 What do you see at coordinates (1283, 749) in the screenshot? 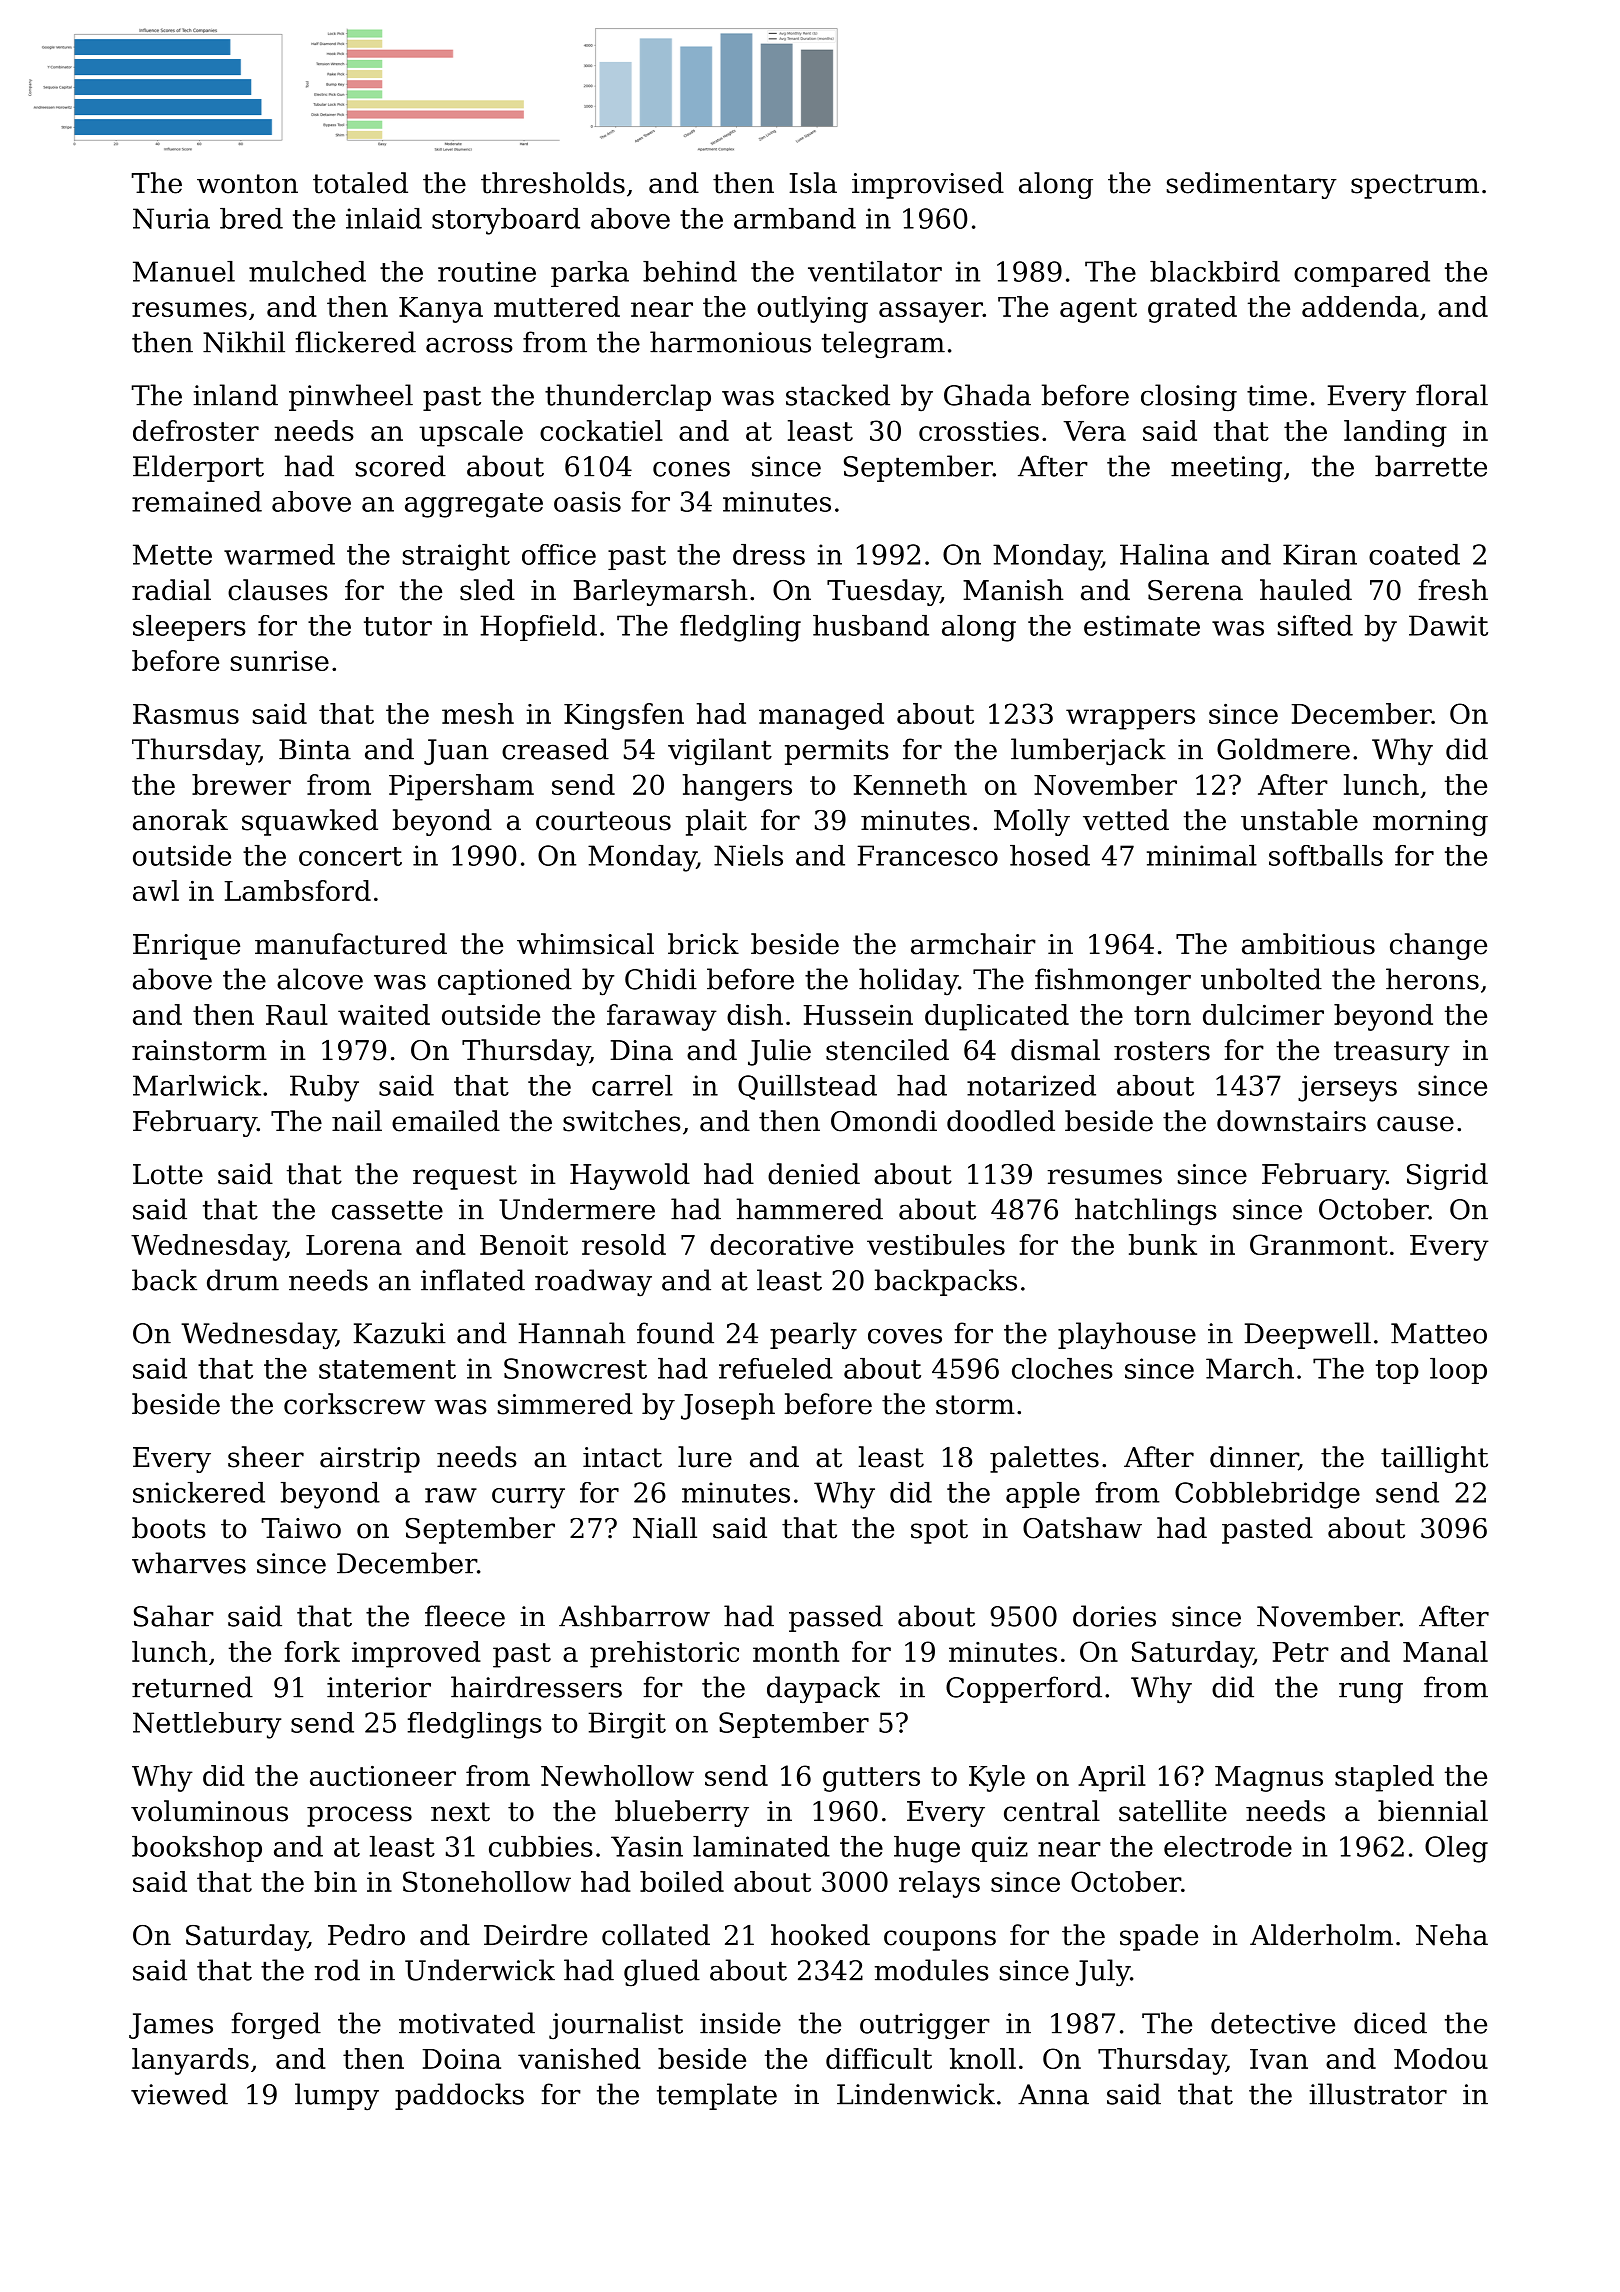
I see `Goldmere` at bounding box center [1283, 749].
